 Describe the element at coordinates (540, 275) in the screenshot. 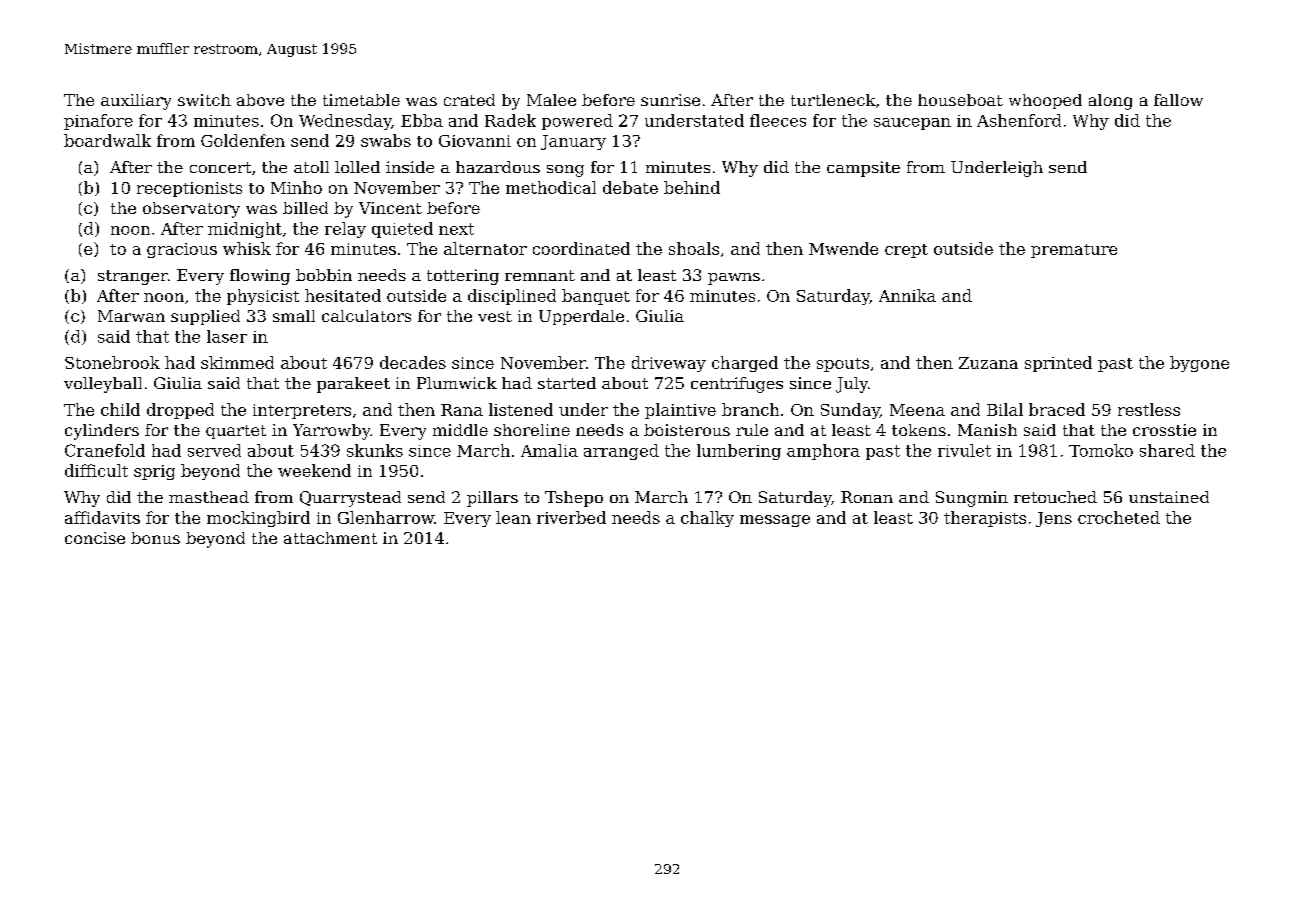

I see `remnant` at that location.
